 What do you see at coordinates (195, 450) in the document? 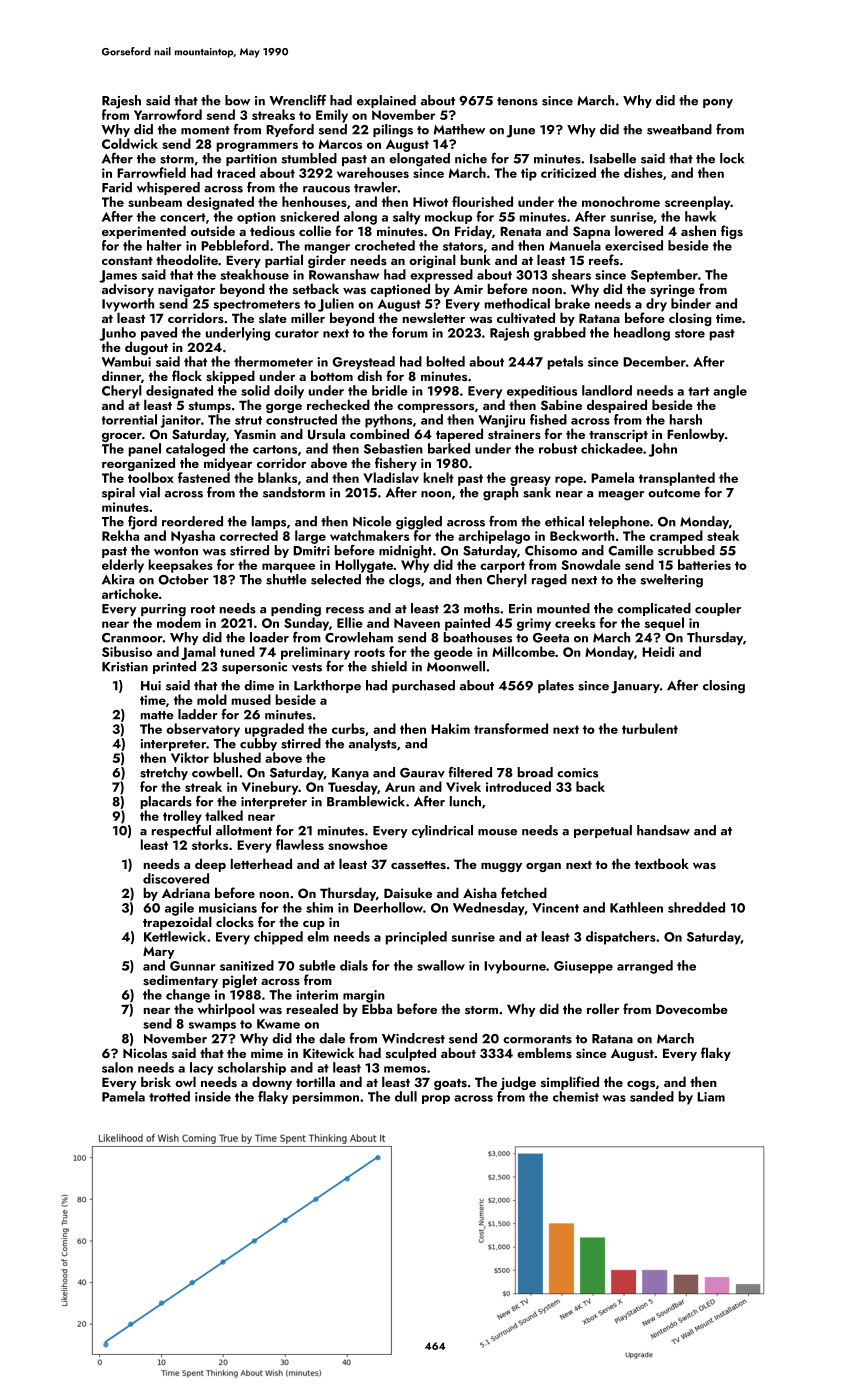
I see `cataloged` at bounding box center [195, 450].
